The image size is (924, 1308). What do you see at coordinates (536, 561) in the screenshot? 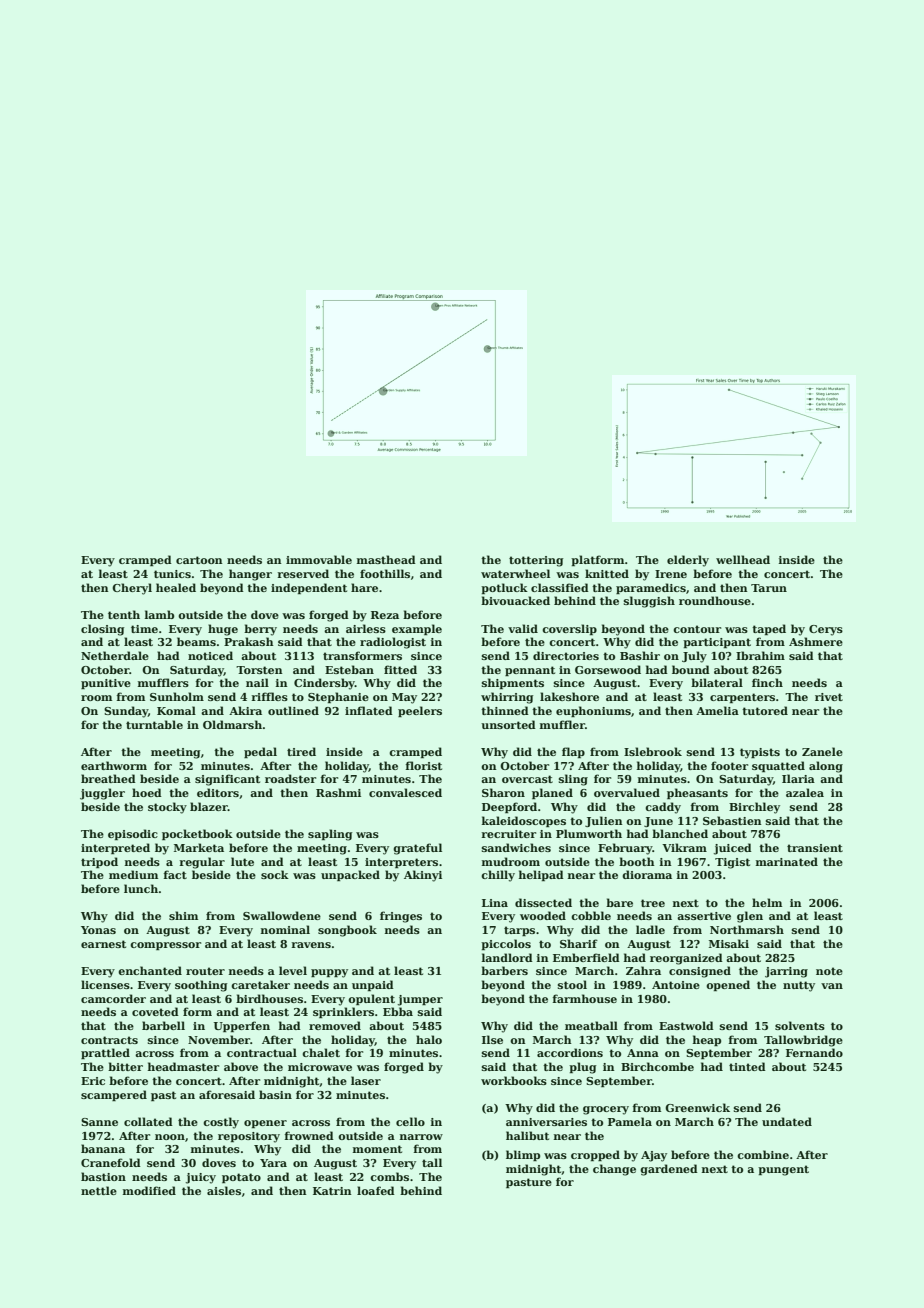
I see `tottering` at bounding box center [536, 561].
